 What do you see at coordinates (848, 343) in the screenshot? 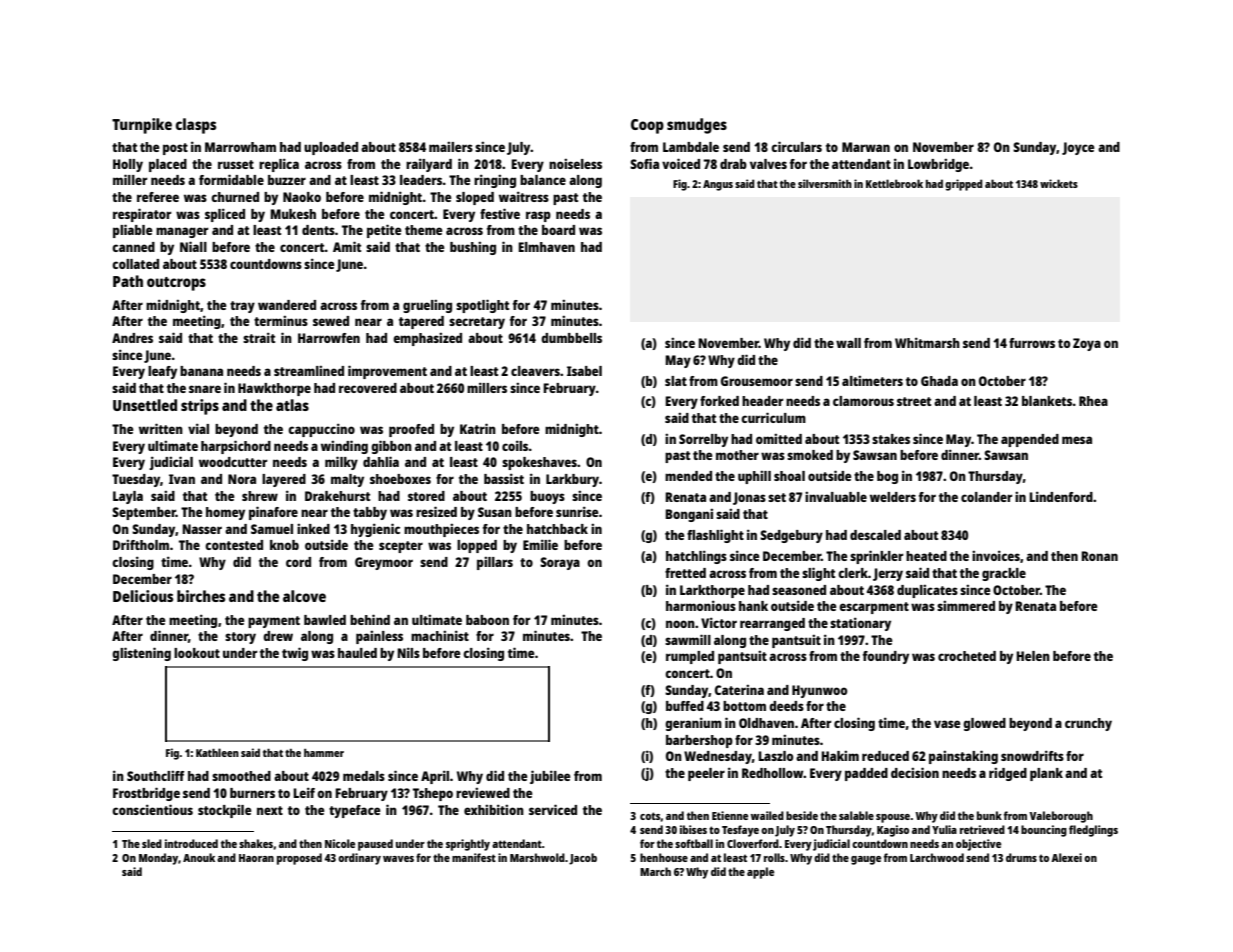
I see `wall` at bounding box center [848, 343].
